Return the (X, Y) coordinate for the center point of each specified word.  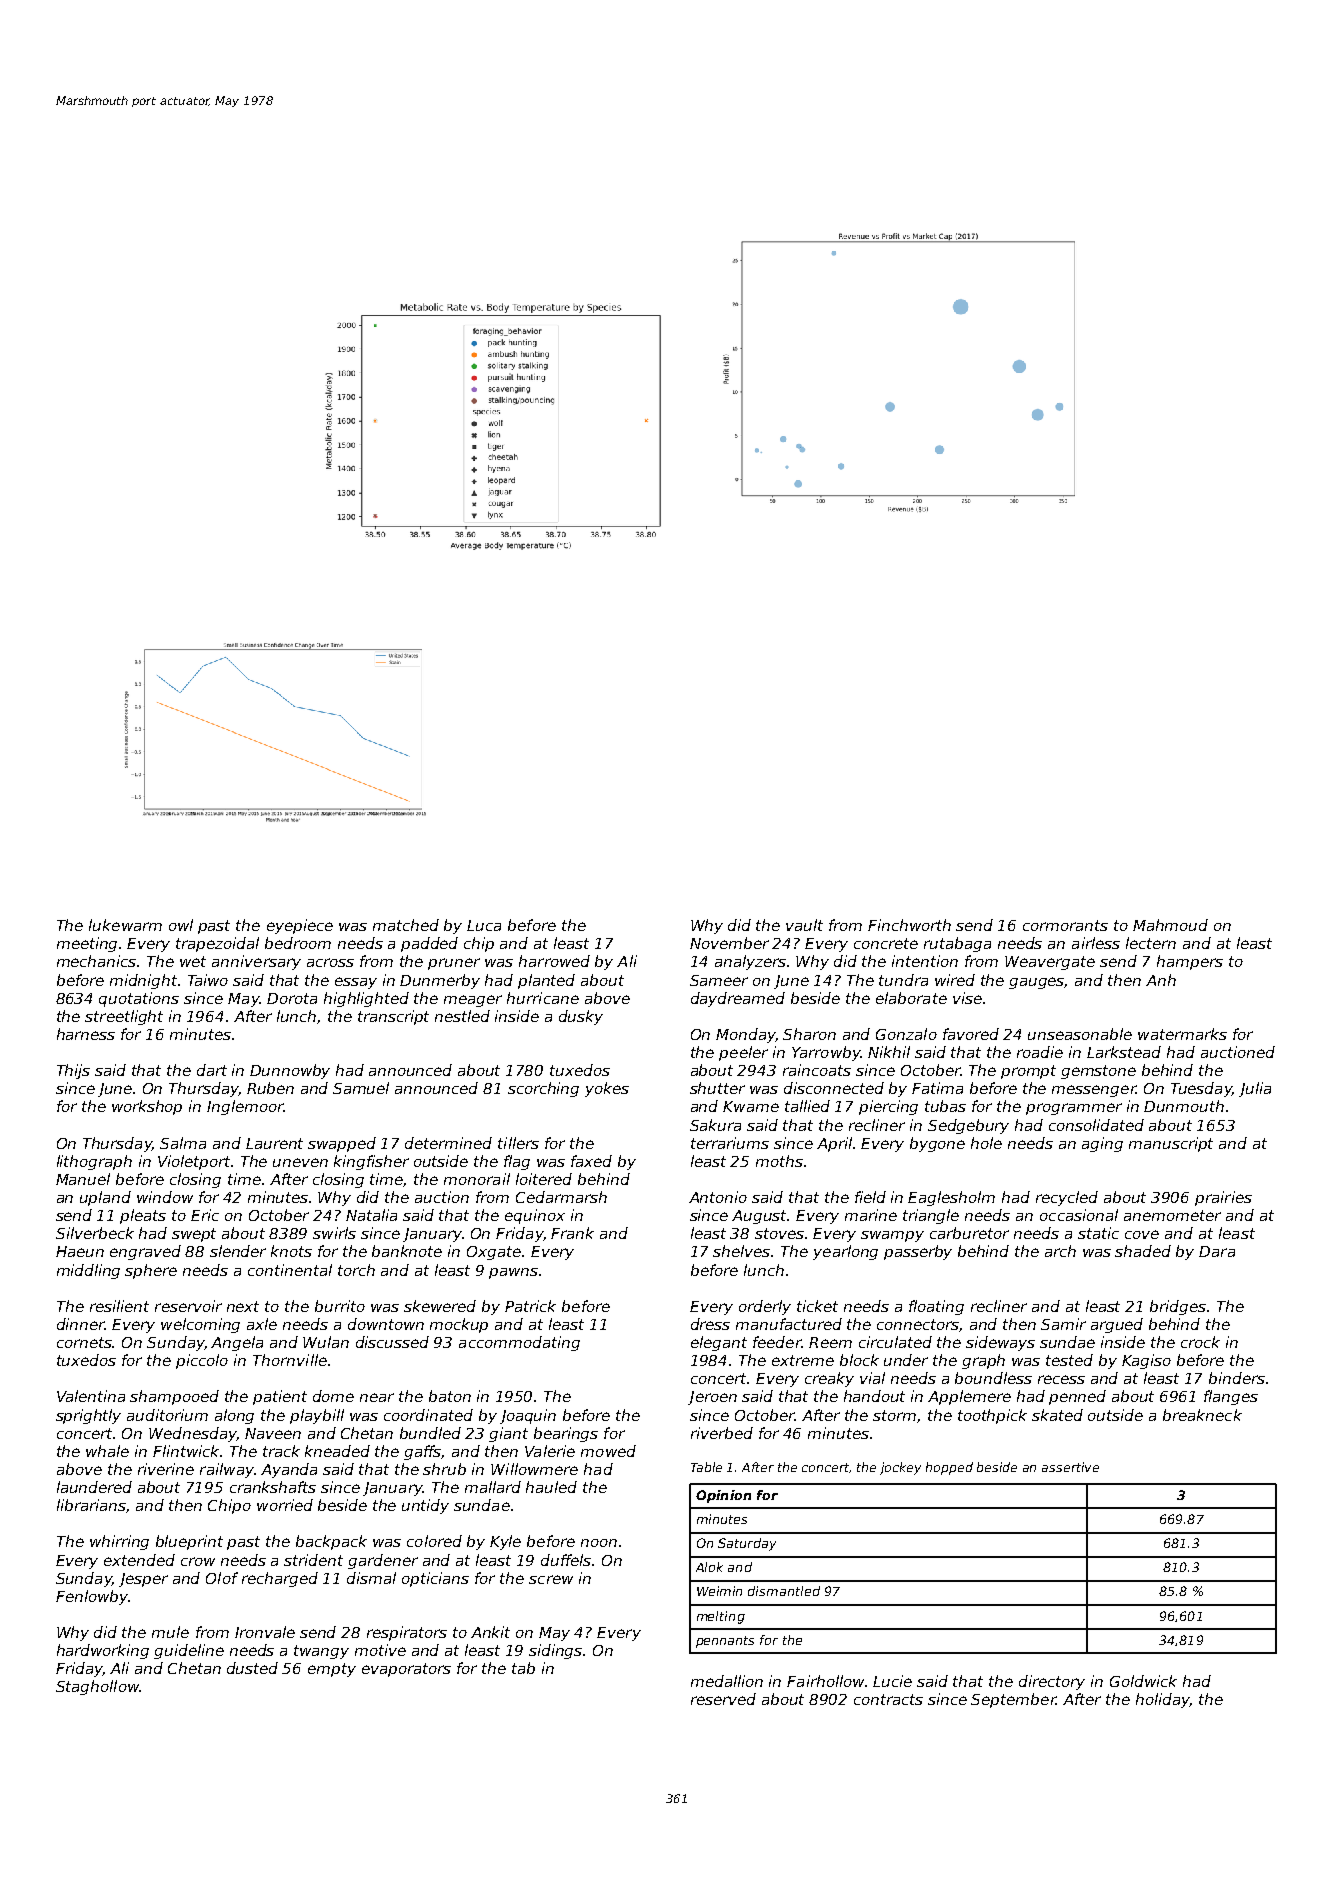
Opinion (723, 1496)
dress (710, 1324)
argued (1117, 1325)
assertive (1070, 1467)
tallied (807, 1106)
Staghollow (97, 1687)
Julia (1255, 1089)
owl (181, 925)
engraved (145, 1252)
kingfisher (371, 1162)
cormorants (1065, 925)
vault (804, 925)
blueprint (189, 1542)
